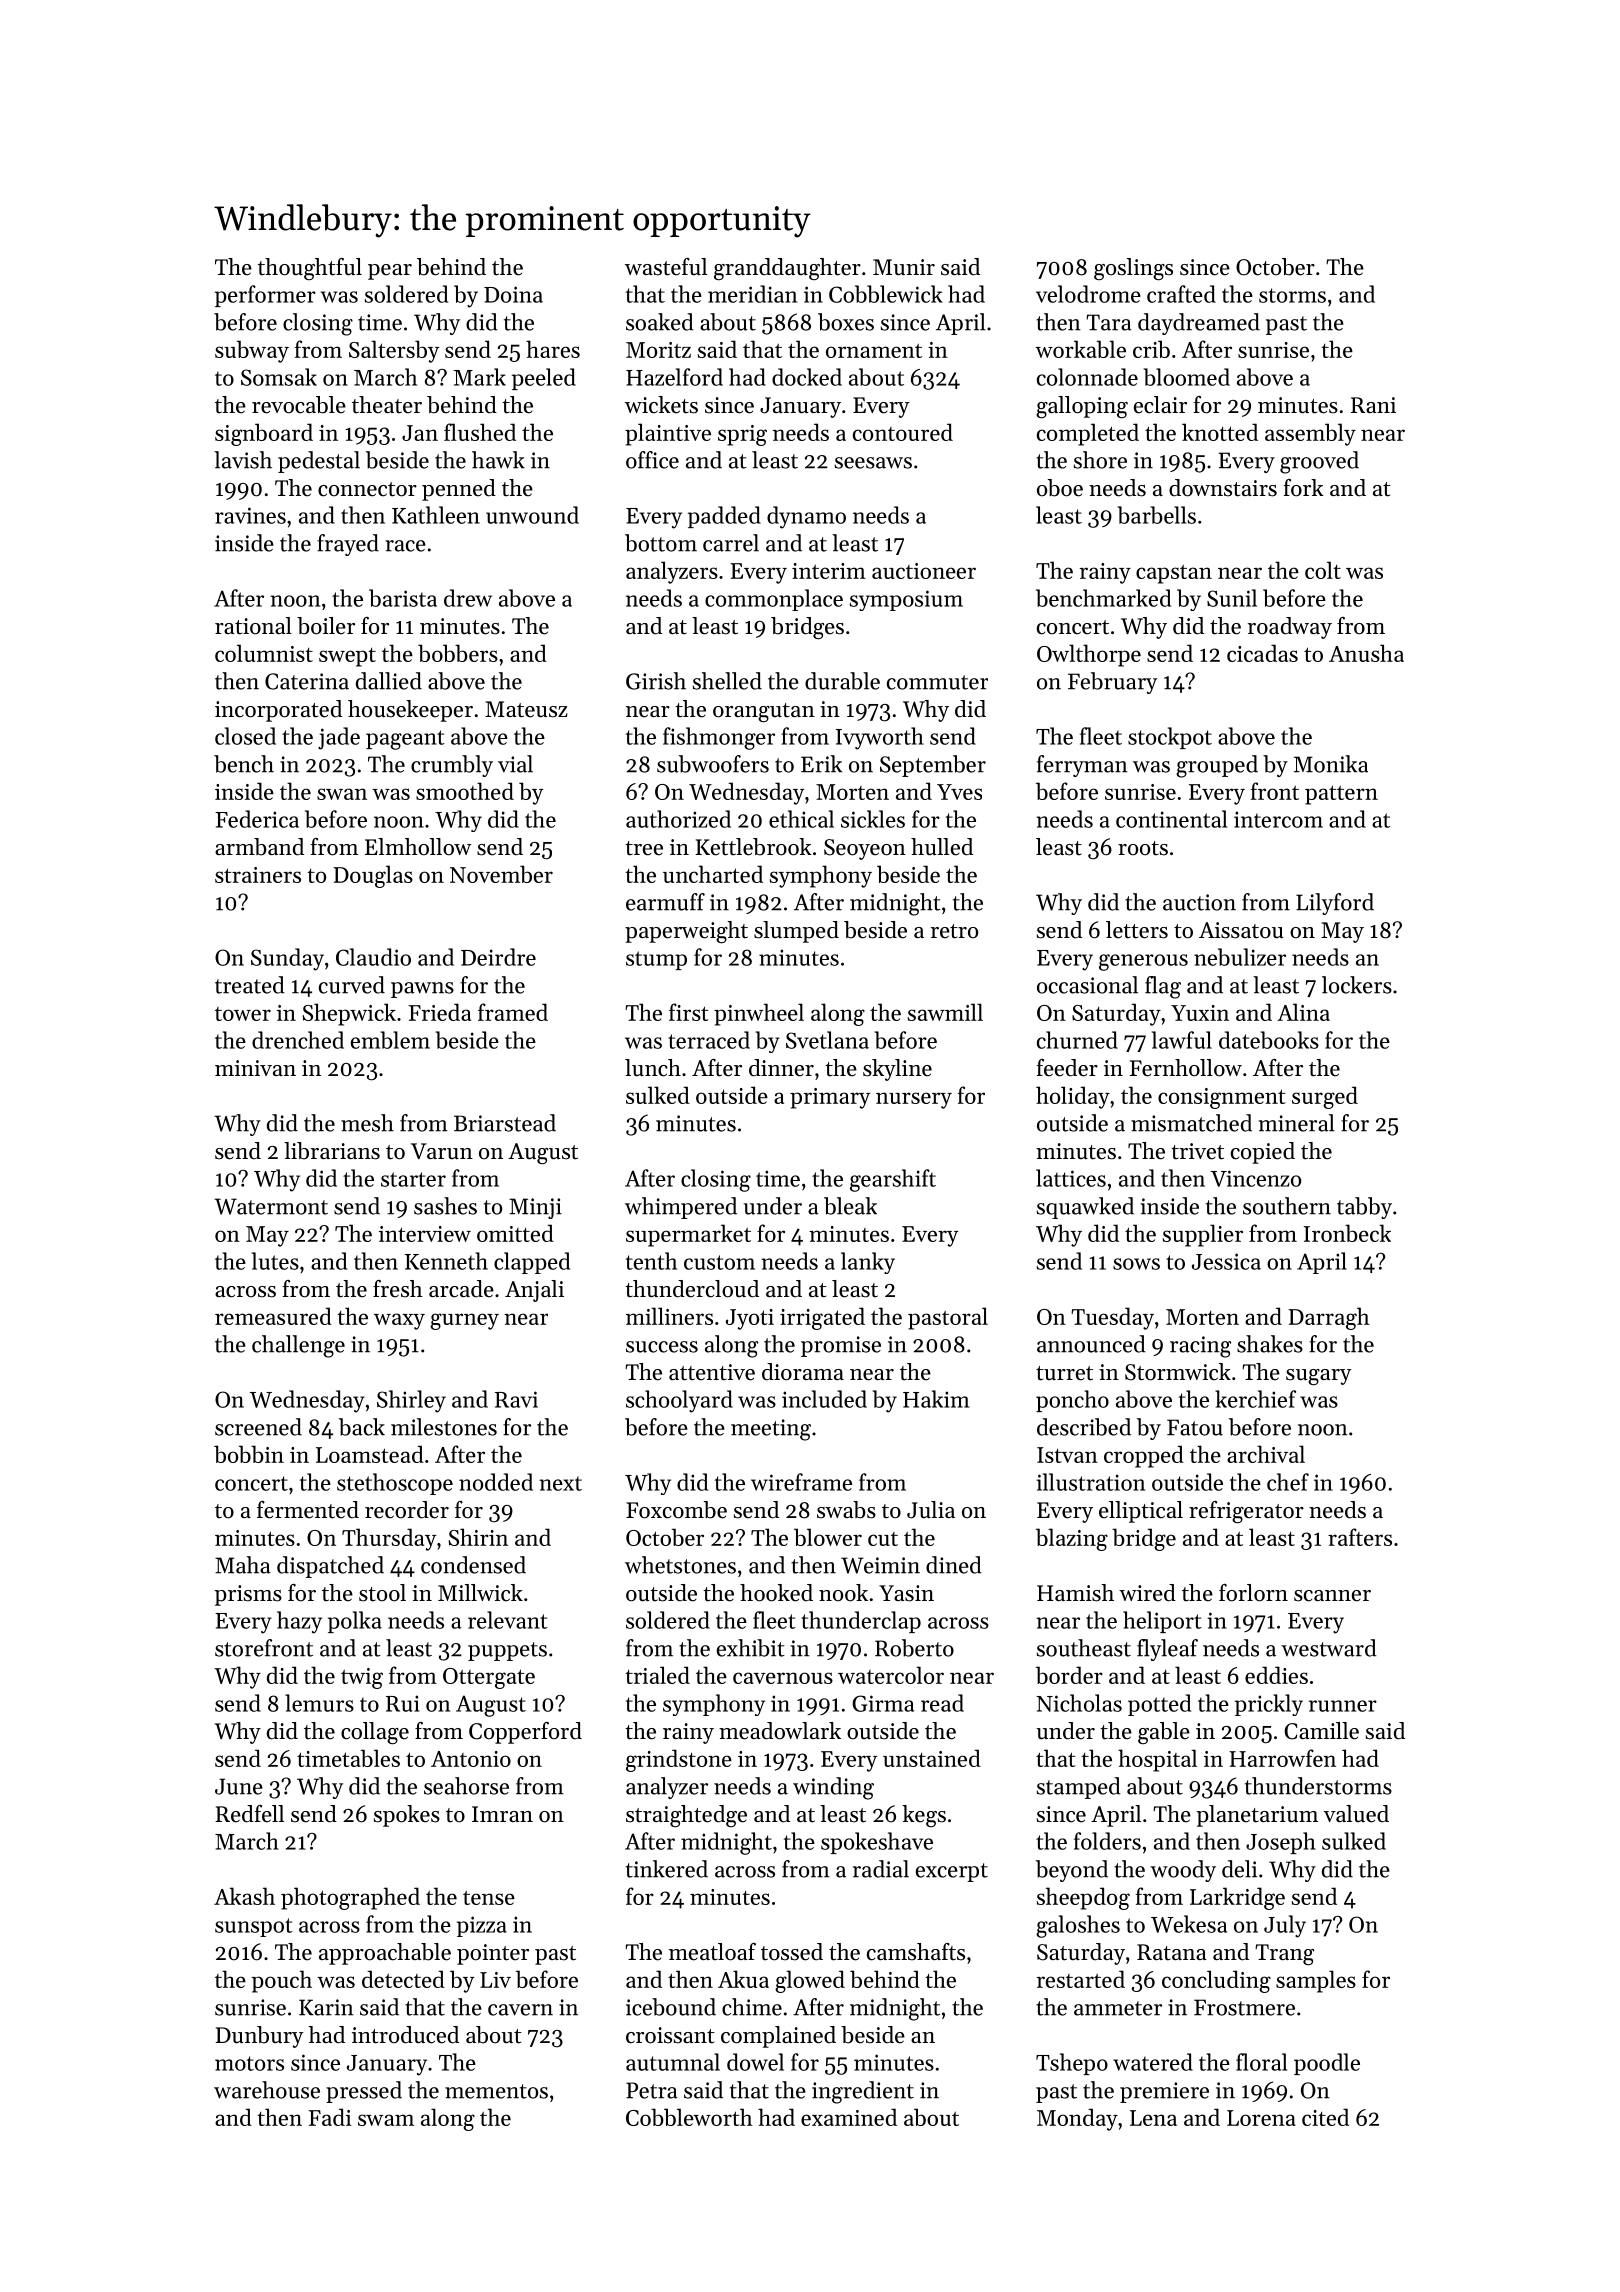  What do you see at coordinates (245, 736) in the document?
I see `closed` at bounding box center [245, 736].
